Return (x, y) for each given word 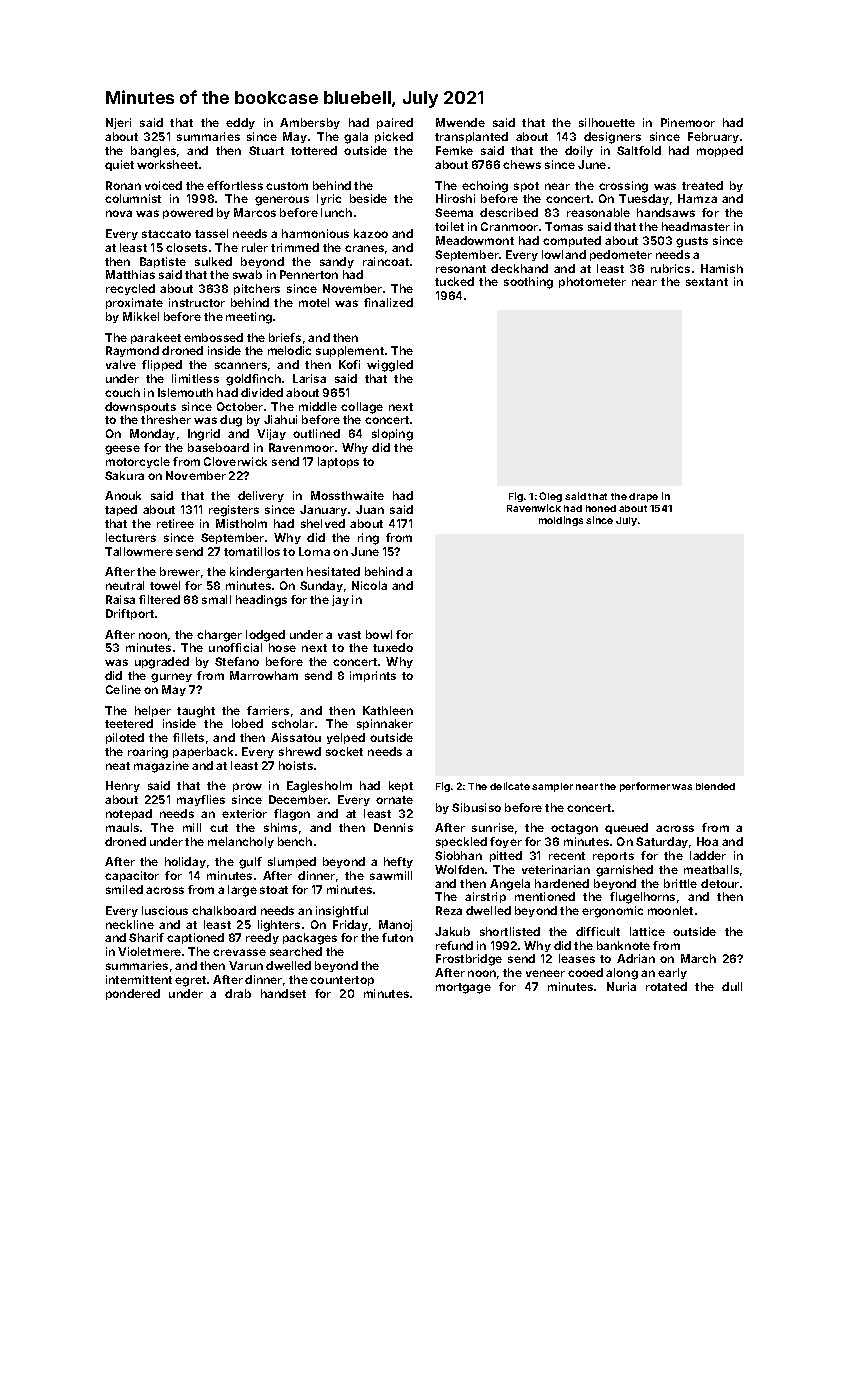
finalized (388, 302)
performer (645, 787)
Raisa (120, 599)
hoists (296, 765)
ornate (394, 800)
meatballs (711, 869)
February (713, 137)
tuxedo (393, 647)
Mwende (460, 122)
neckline (130, 924)
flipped (162, 365)
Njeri (118, 123)
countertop (342, 981)
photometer (592, 282)
